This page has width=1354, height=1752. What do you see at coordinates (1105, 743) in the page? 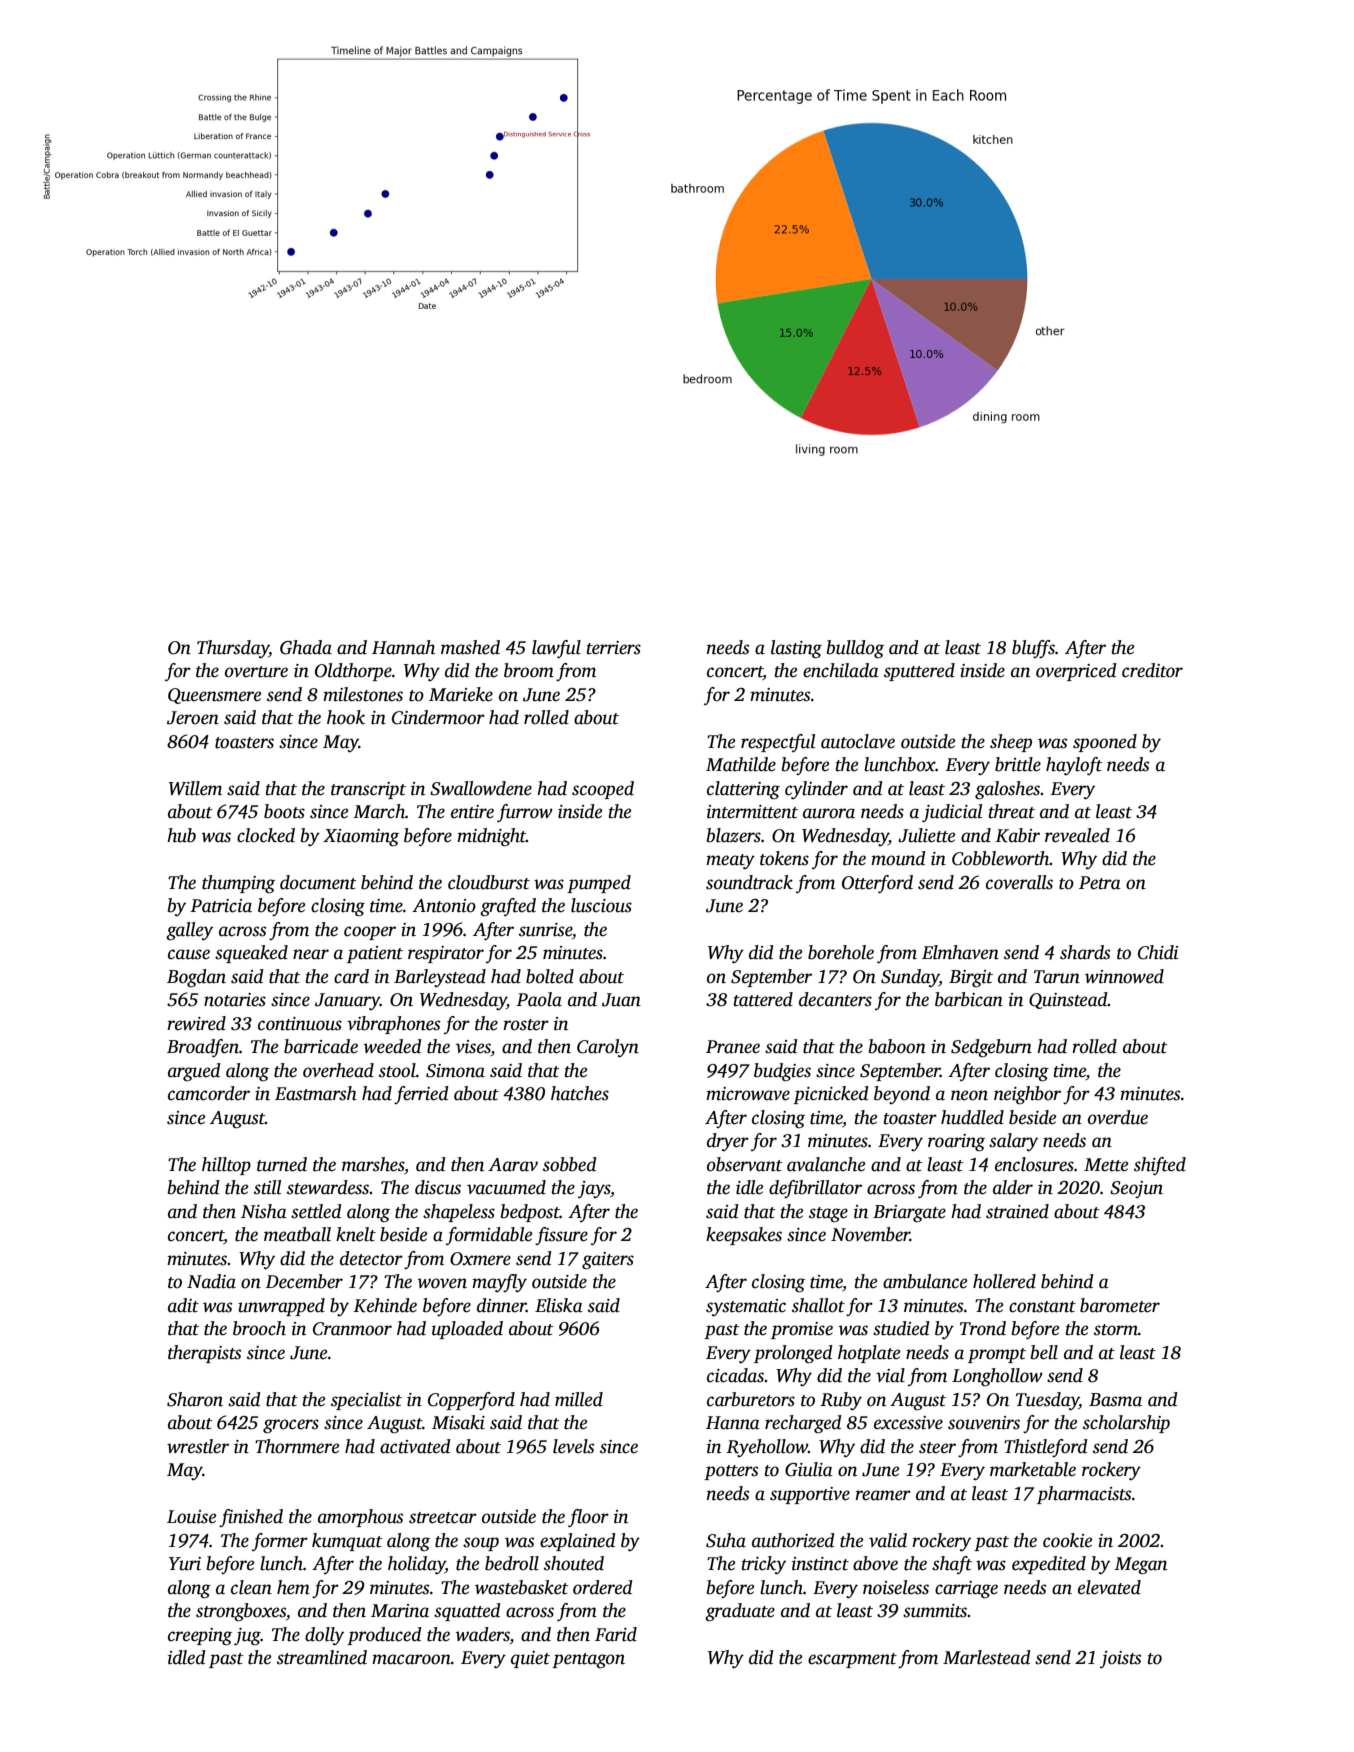
I see `spooned` at bounding box center [1105, 743].
